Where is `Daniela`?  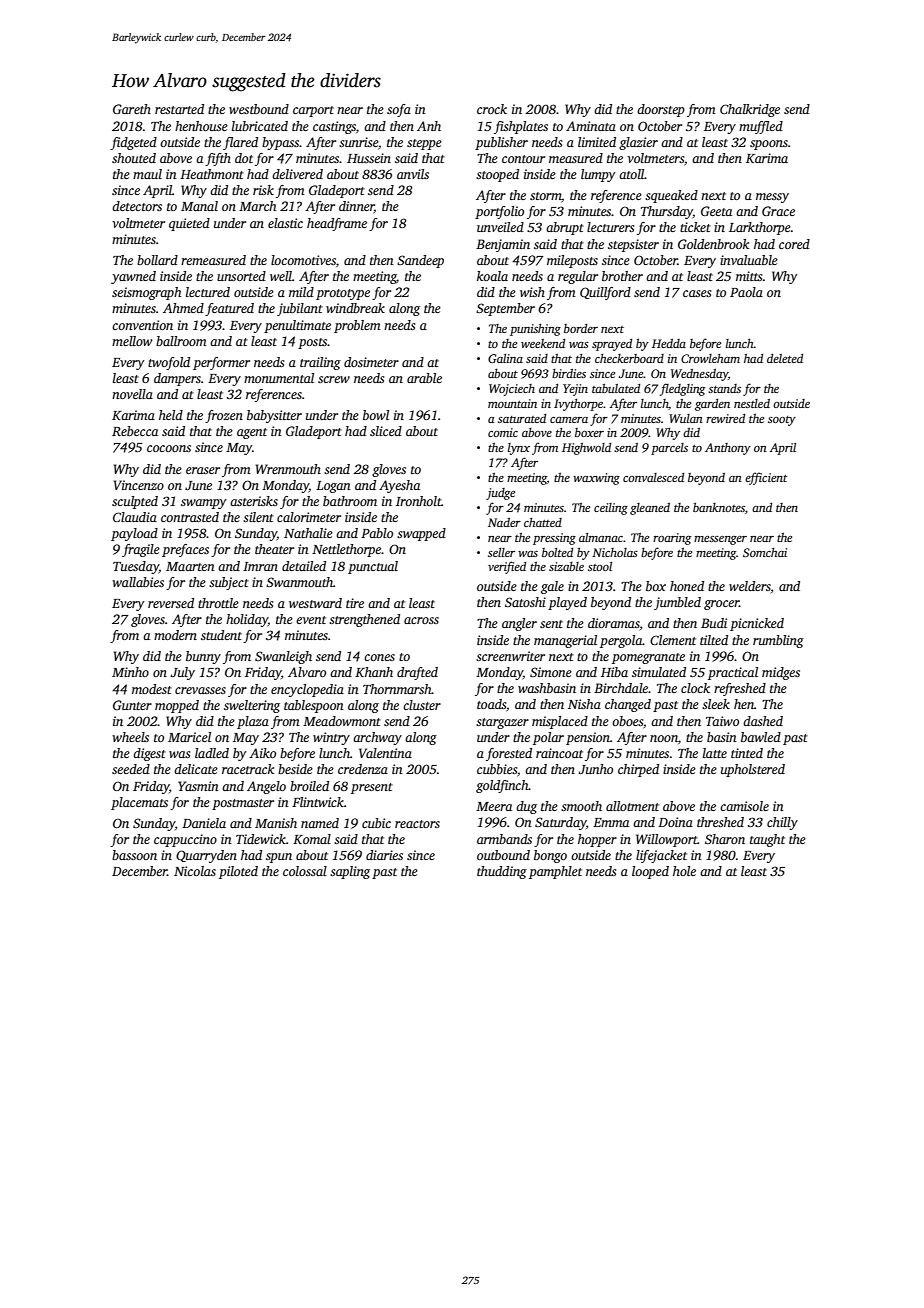
Daniela is located at coordinates (204, 823).
